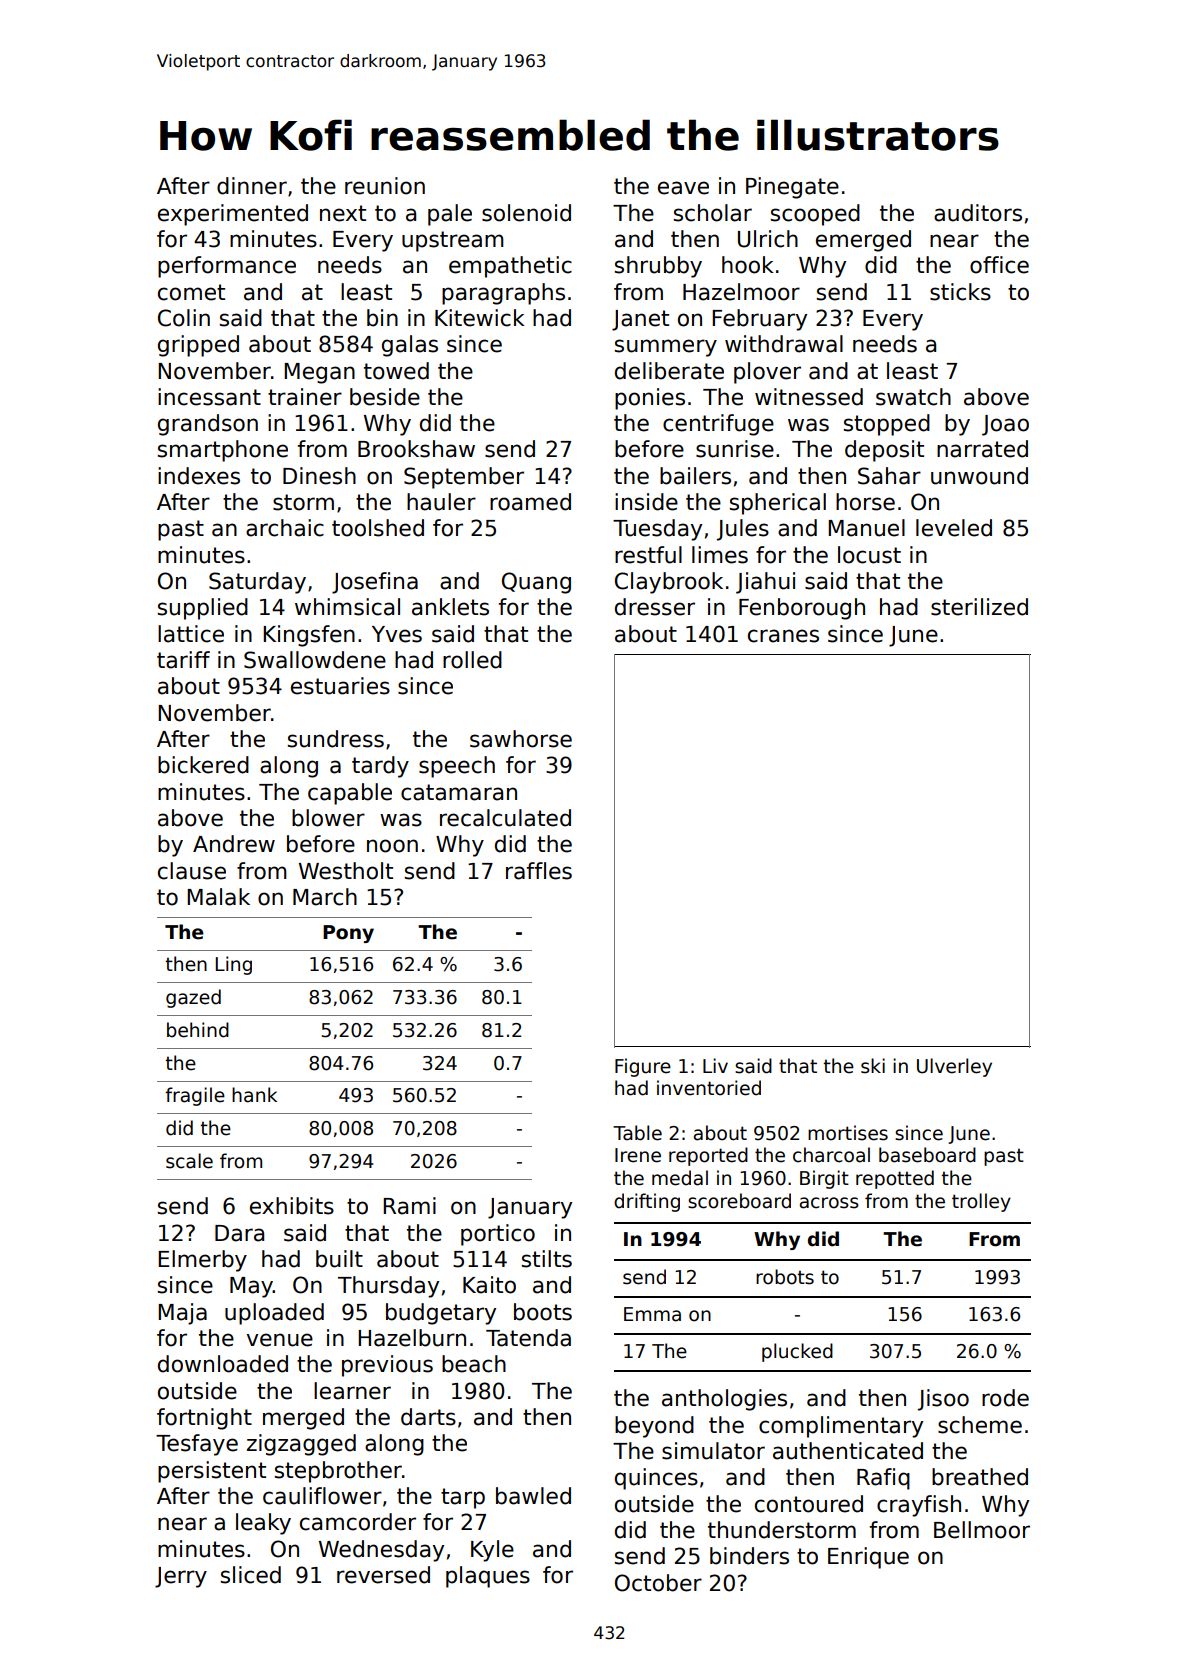 This page has height=1679, width=1187. What do you see at coordinates (954, 1067) in the page?
I see `Ulverley` at bounding box center [954, 1067].
